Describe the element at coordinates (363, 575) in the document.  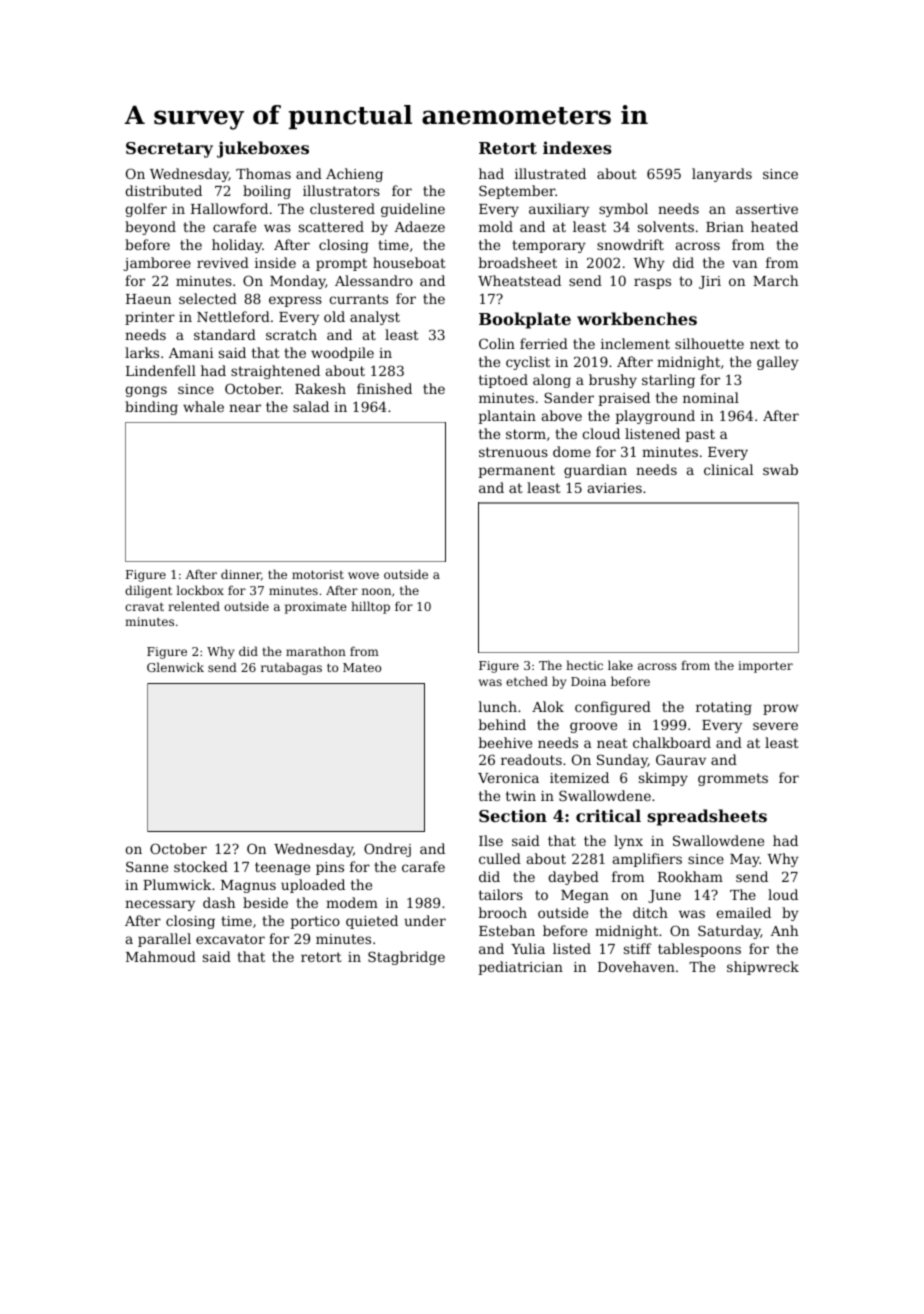
I see `wove` at that location.
